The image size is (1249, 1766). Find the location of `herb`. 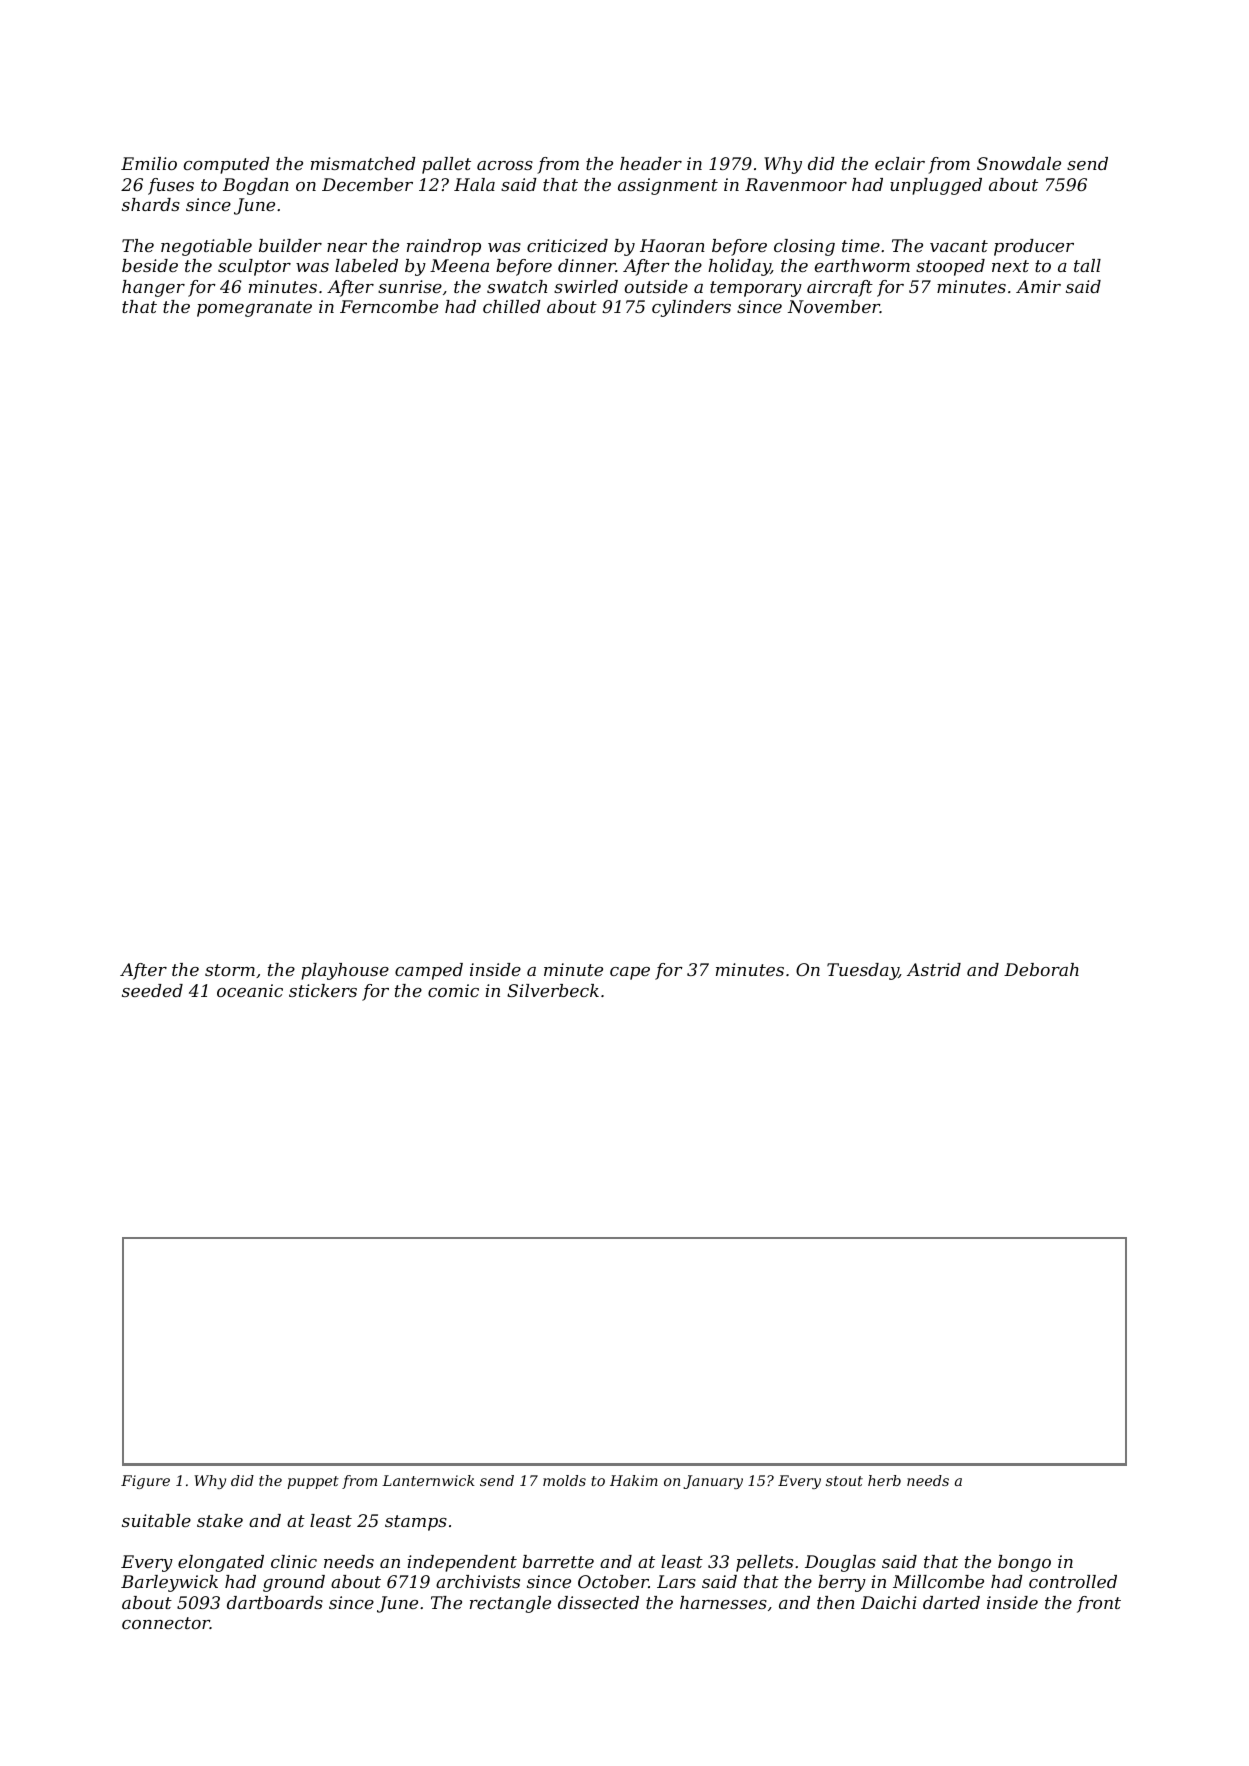

herb is located at coordinates (884, 1480).
